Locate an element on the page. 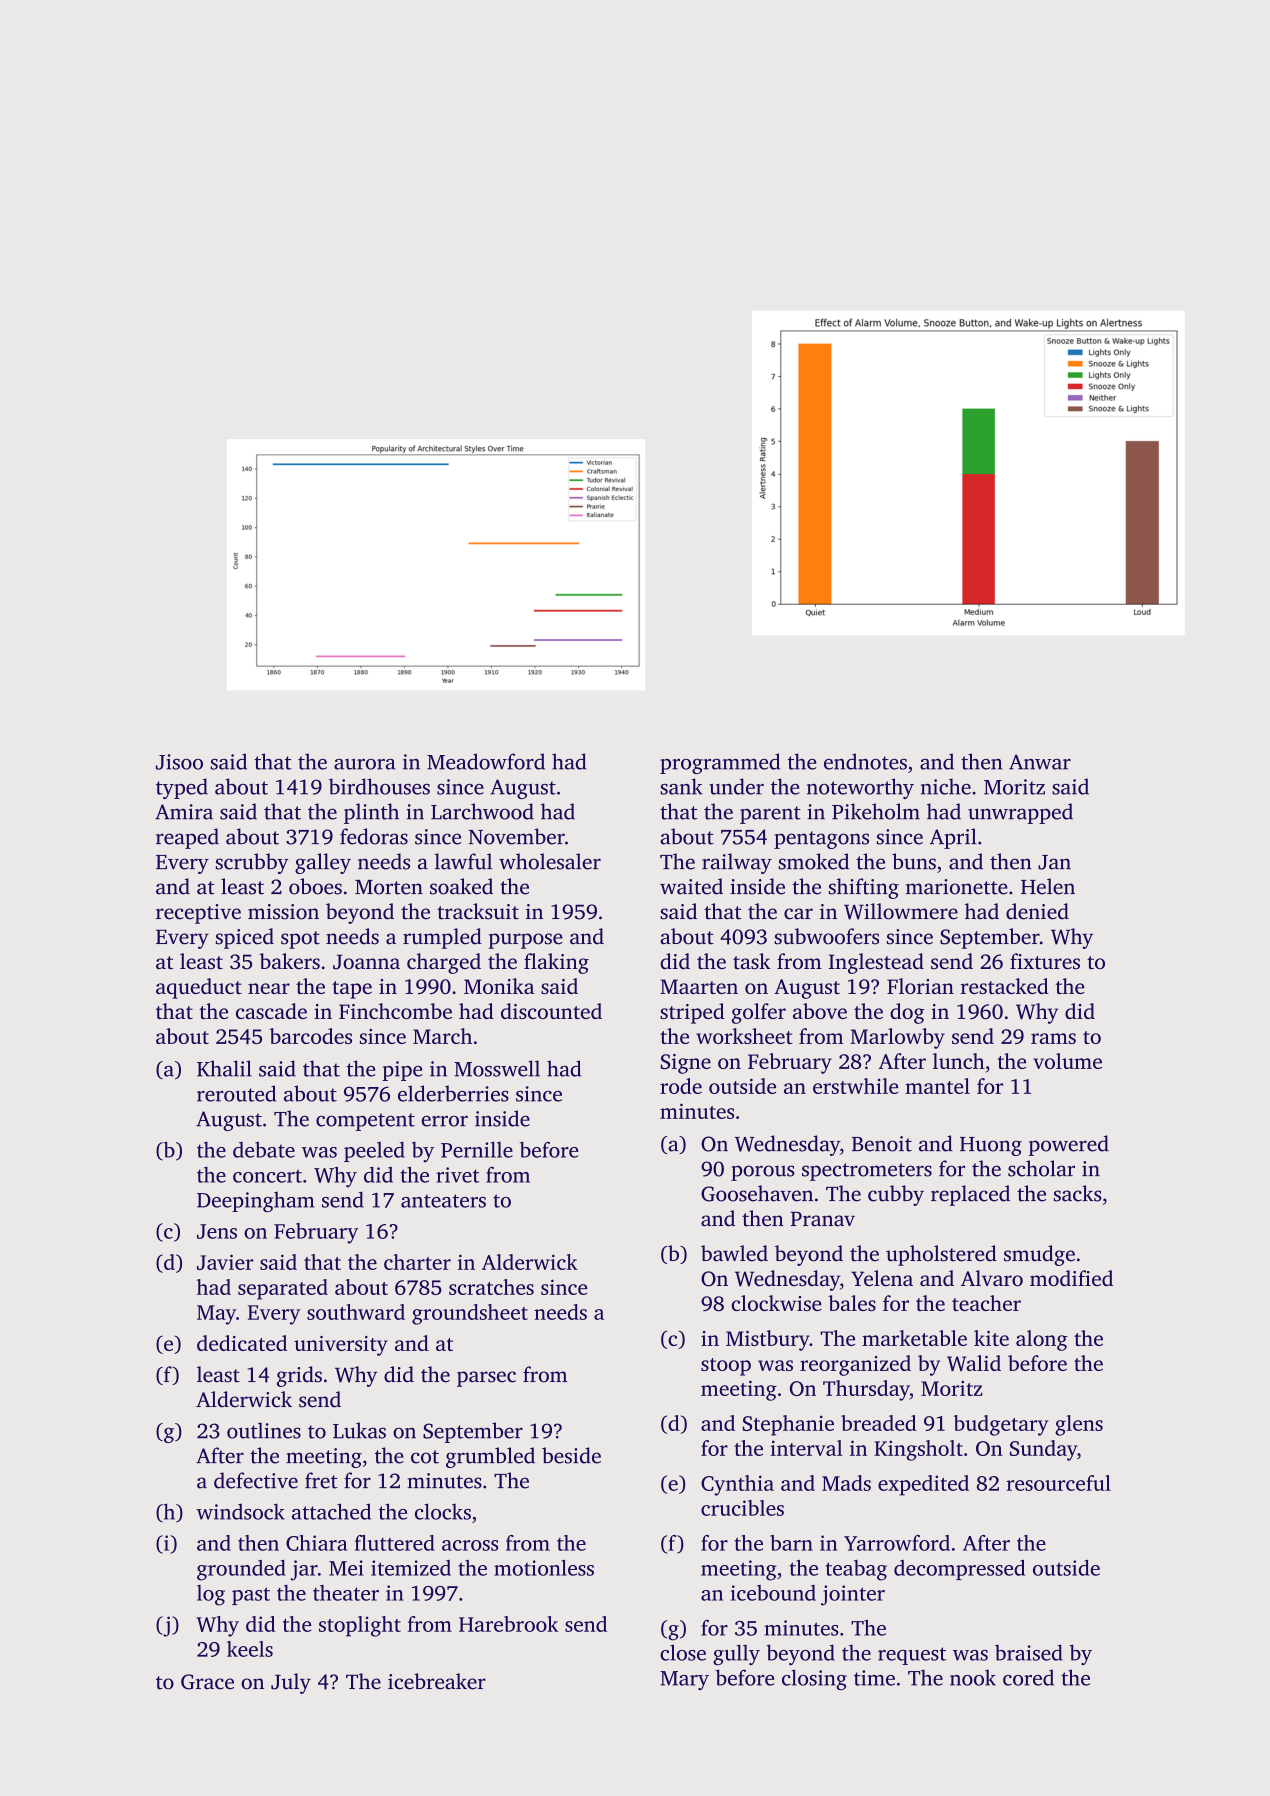 This page has height=1796, width=1270. Pernille is located at coordinates (477, 1150).
